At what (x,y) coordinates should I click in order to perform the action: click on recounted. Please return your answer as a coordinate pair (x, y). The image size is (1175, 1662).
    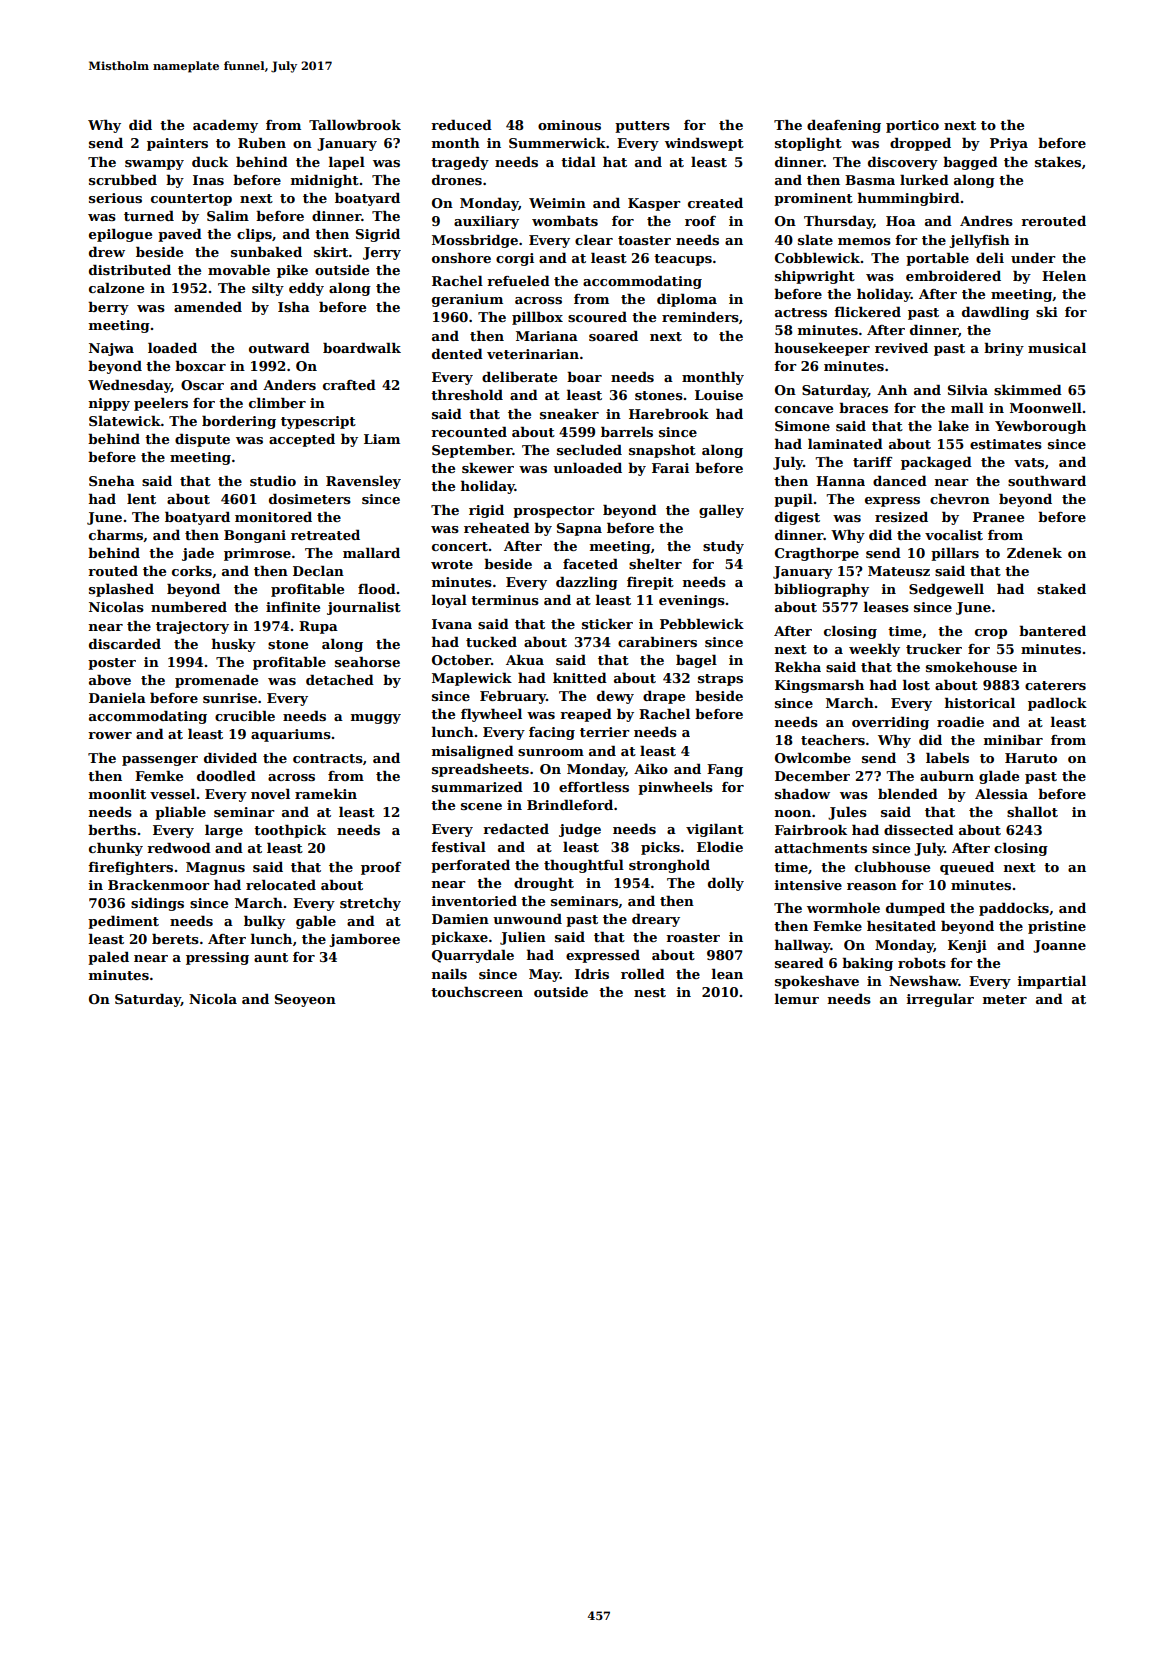
    Looking at the image, I should click on (469, 432).
